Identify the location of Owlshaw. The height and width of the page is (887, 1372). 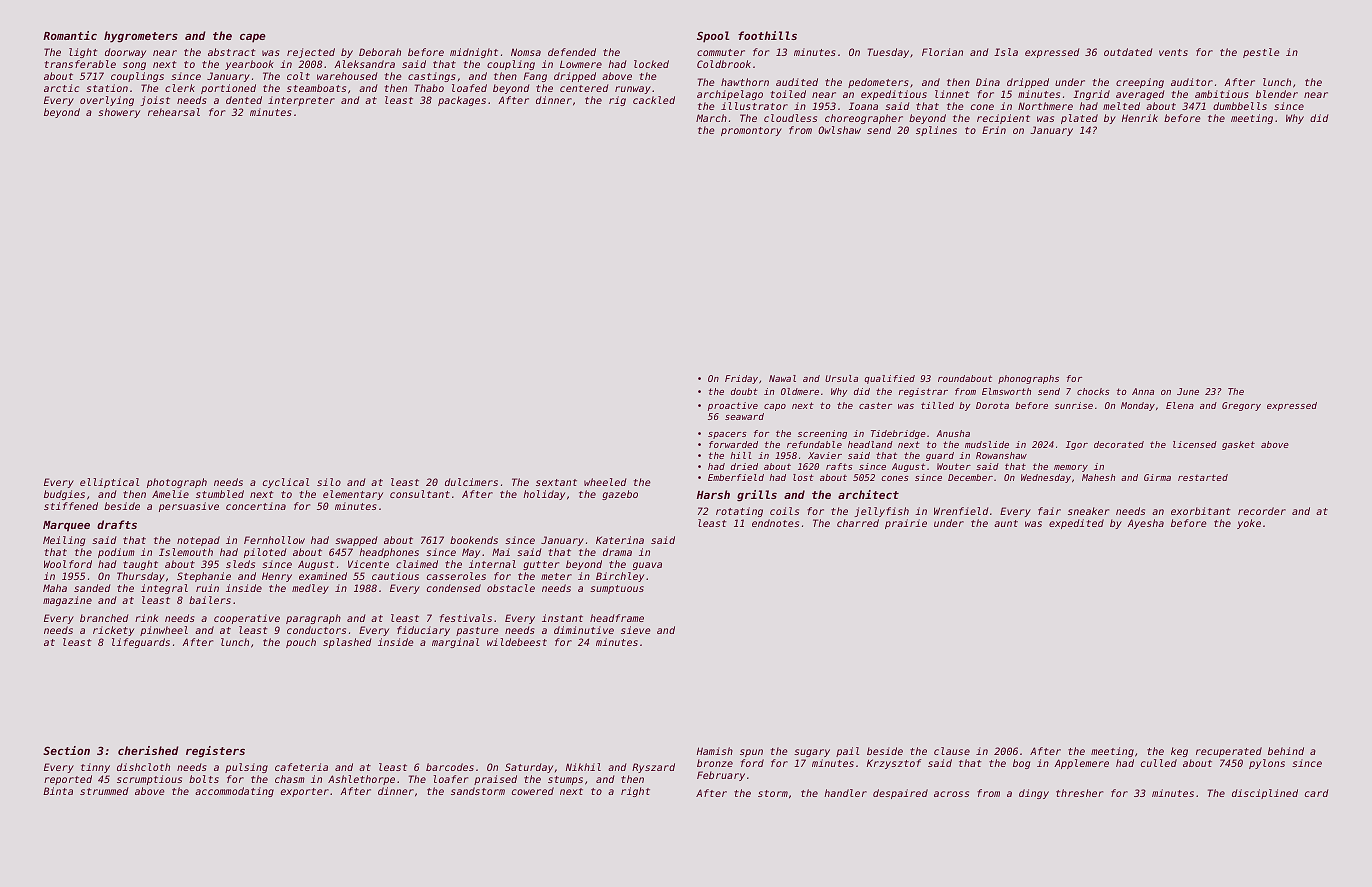
(839, 130).
